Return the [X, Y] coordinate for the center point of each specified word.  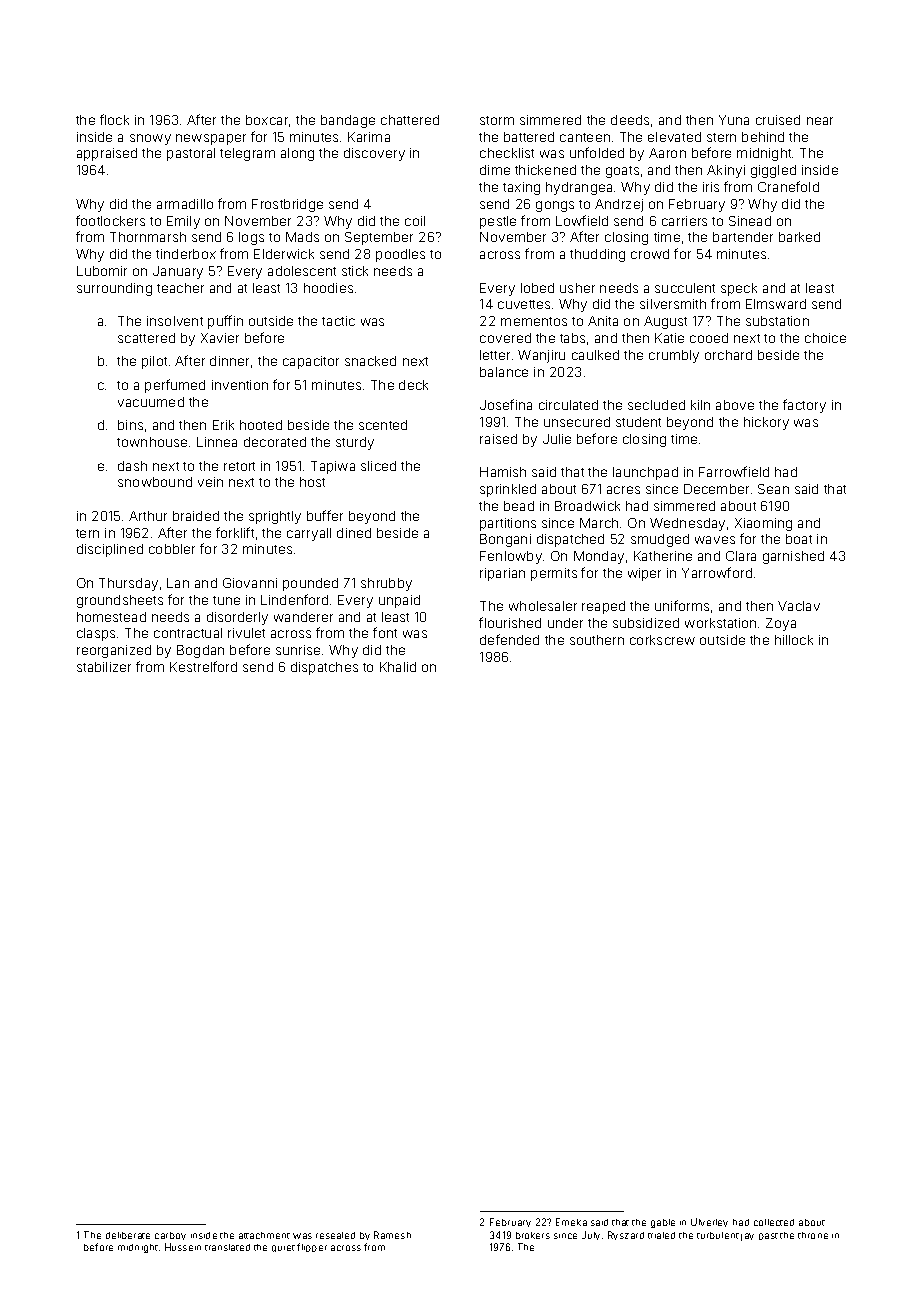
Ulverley [709, 1222]
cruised [778, 120]
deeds [630, 120]
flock [114, 119]
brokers [533, 1235]
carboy [170, 1236]
